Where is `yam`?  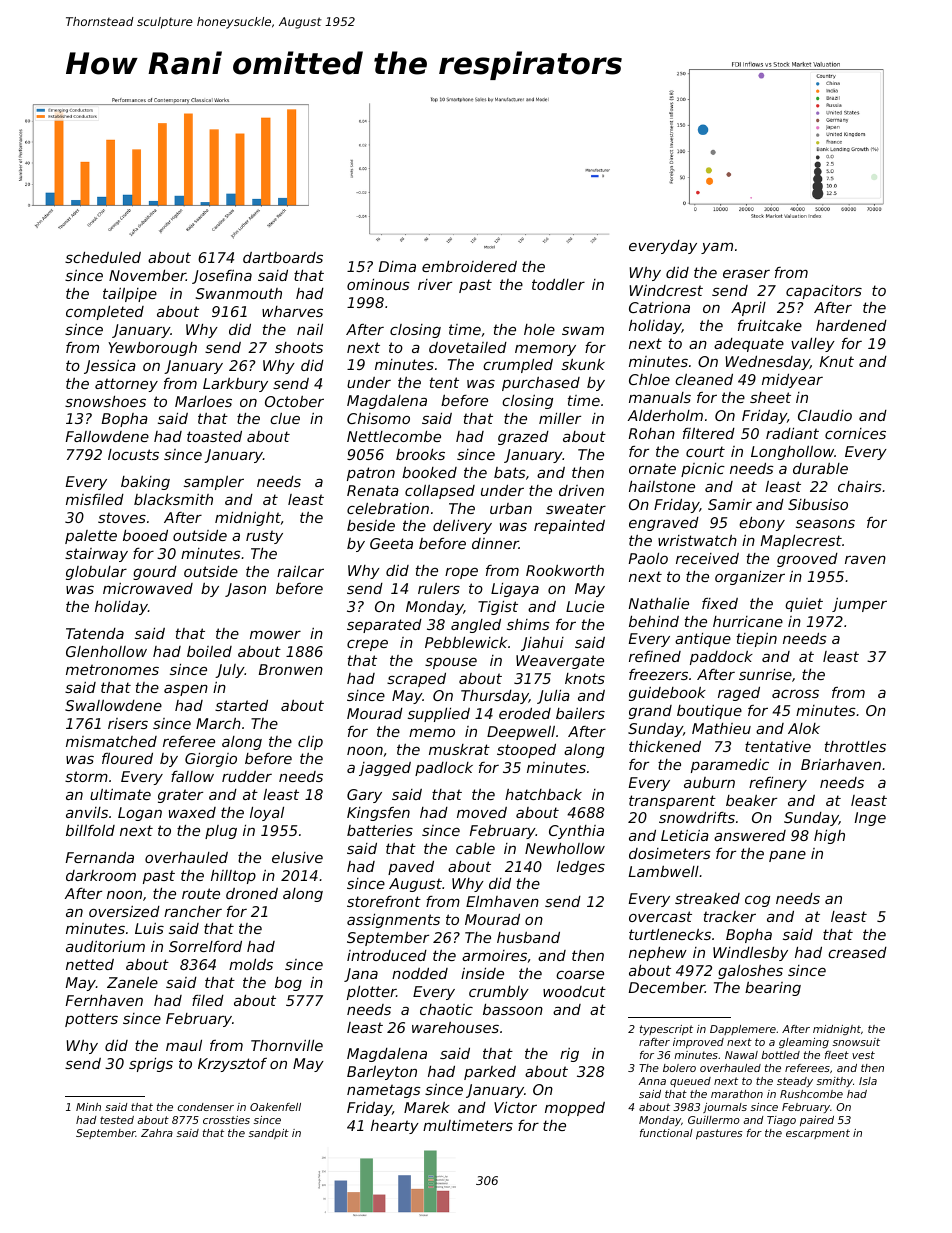 yam is located at coordinates (717, 248).
